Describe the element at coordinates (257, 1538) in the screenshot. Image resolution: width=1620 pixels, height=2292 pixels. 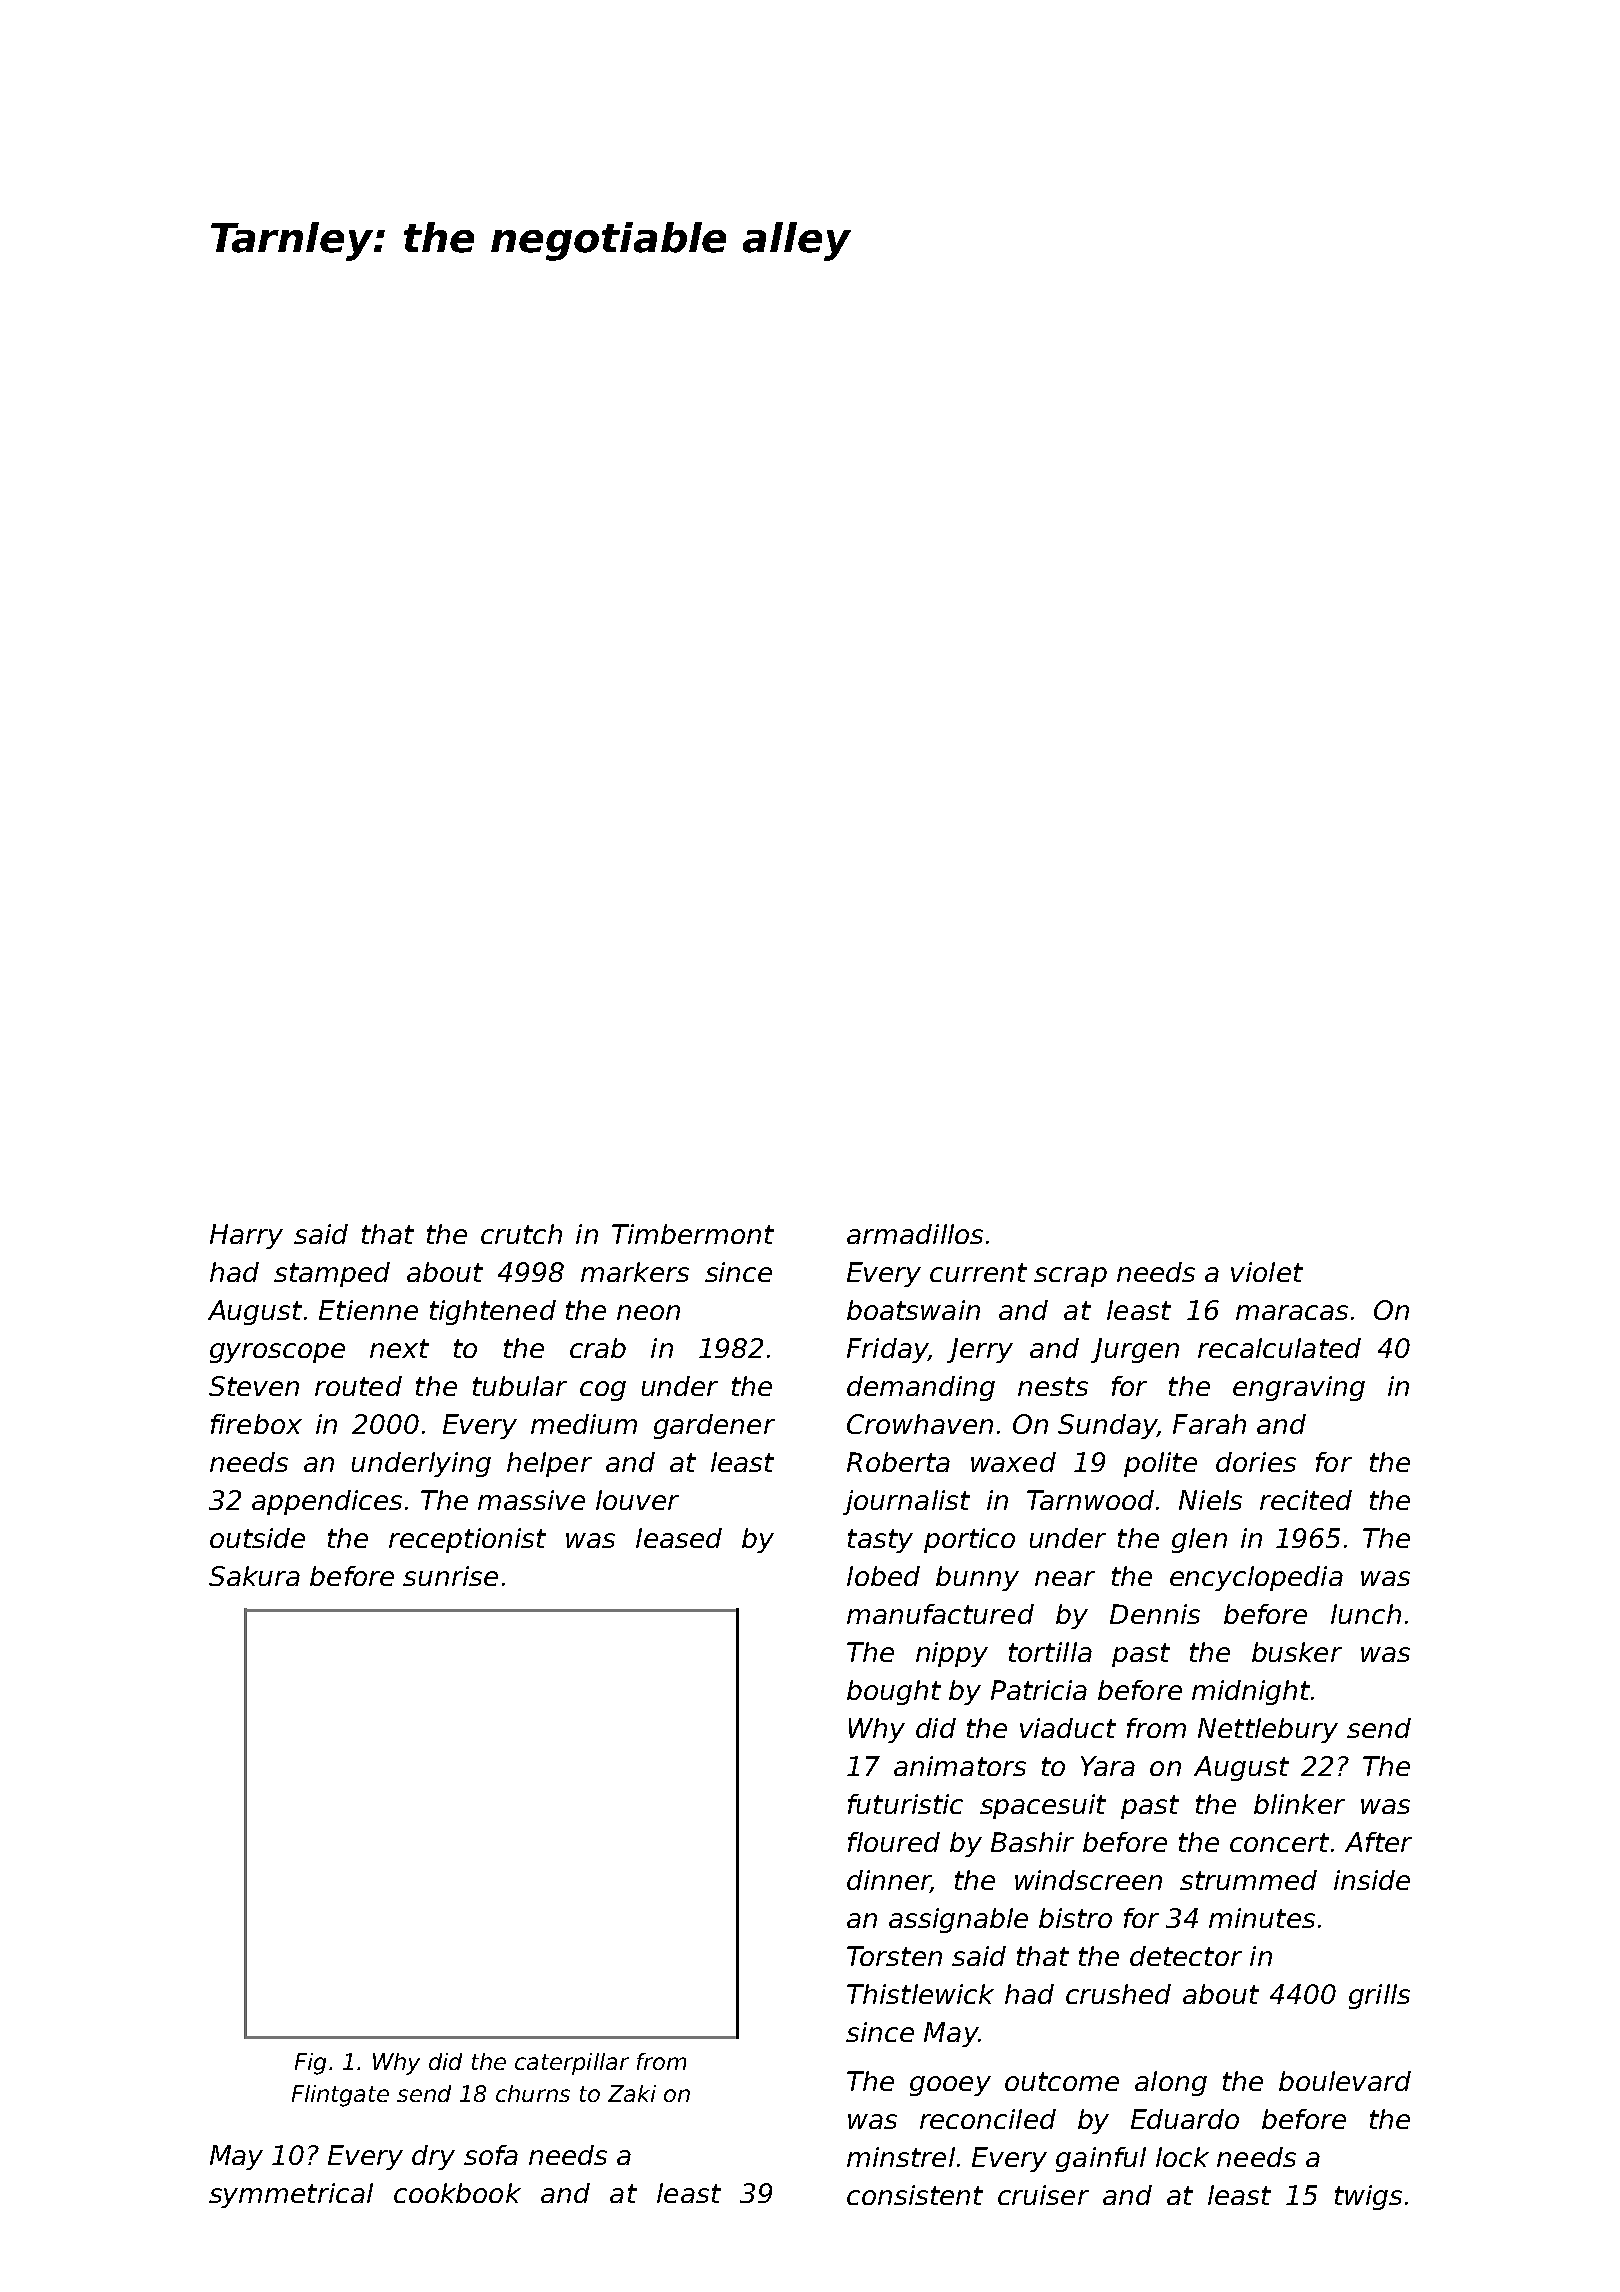
I see `outside` at that location.
